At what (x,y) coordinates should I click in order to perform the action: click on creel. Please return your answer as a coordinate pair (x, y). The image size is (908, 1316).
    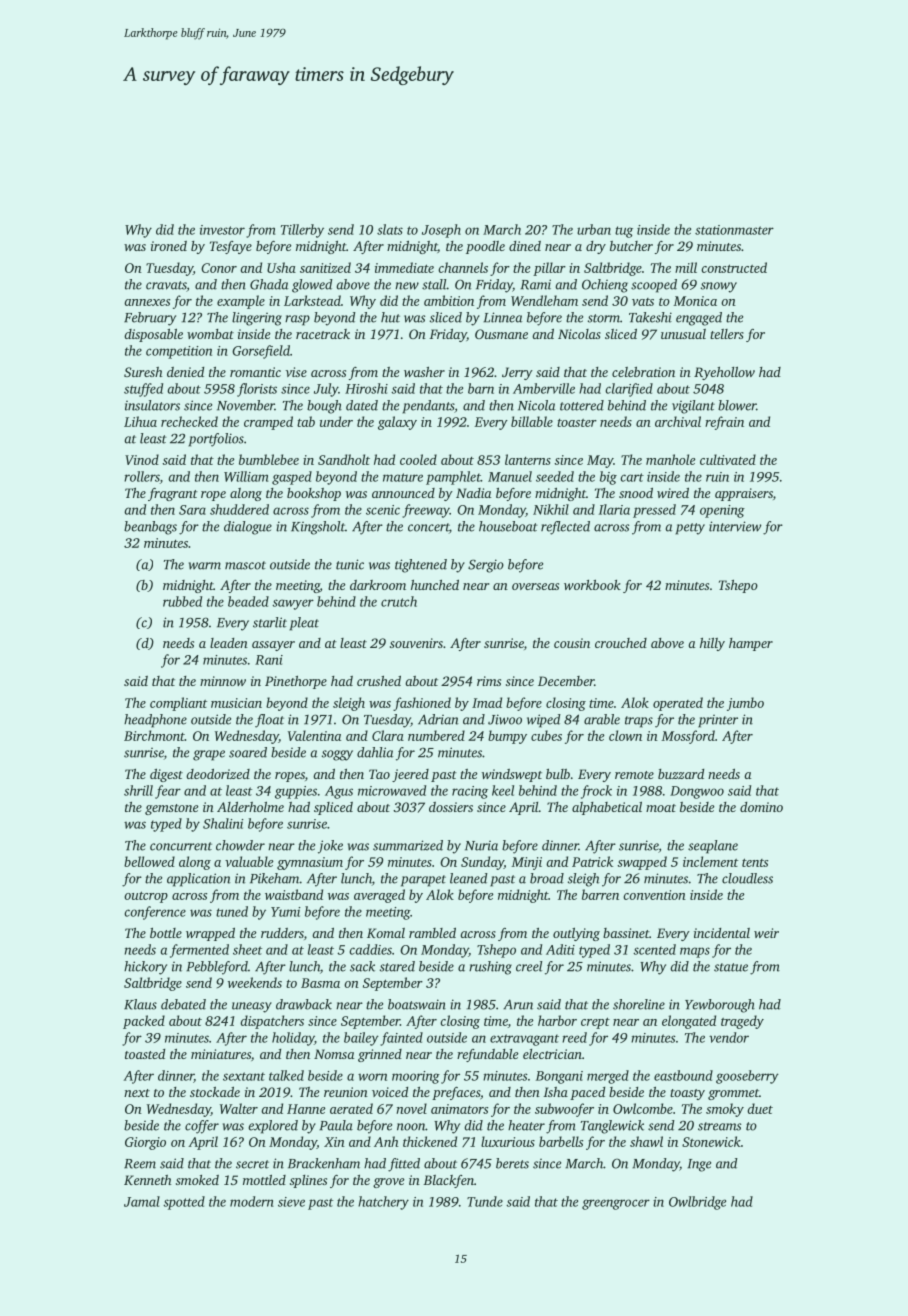
    Looking at the image, I should click on (529, 966).
